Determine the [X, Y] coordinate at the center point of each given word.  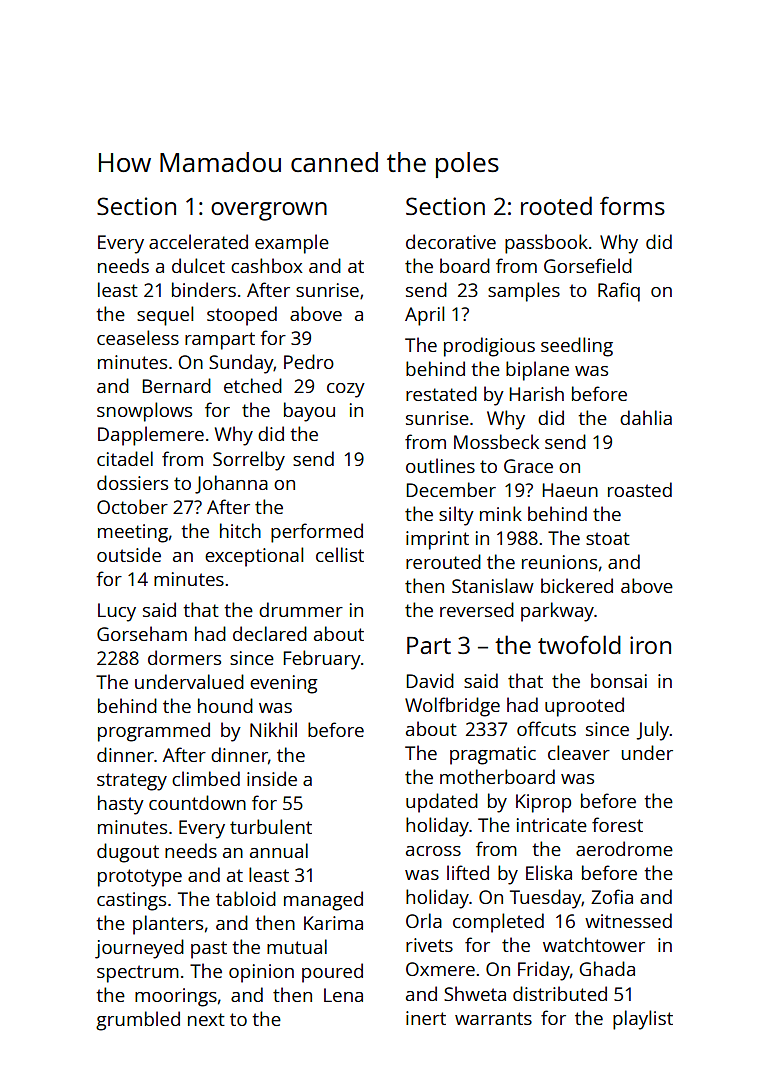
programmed [154, 732]
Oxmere [440, 969]
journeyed [139, 949]
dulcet [198, 265]
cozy [346, 390]
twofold [579, 644]
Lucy [117, 612]
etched [253, 385]
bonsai [619, 680]
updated [442, 803]
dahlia [646, 417]
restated [441, 393]
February [322, 660]
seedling [577, 347]
